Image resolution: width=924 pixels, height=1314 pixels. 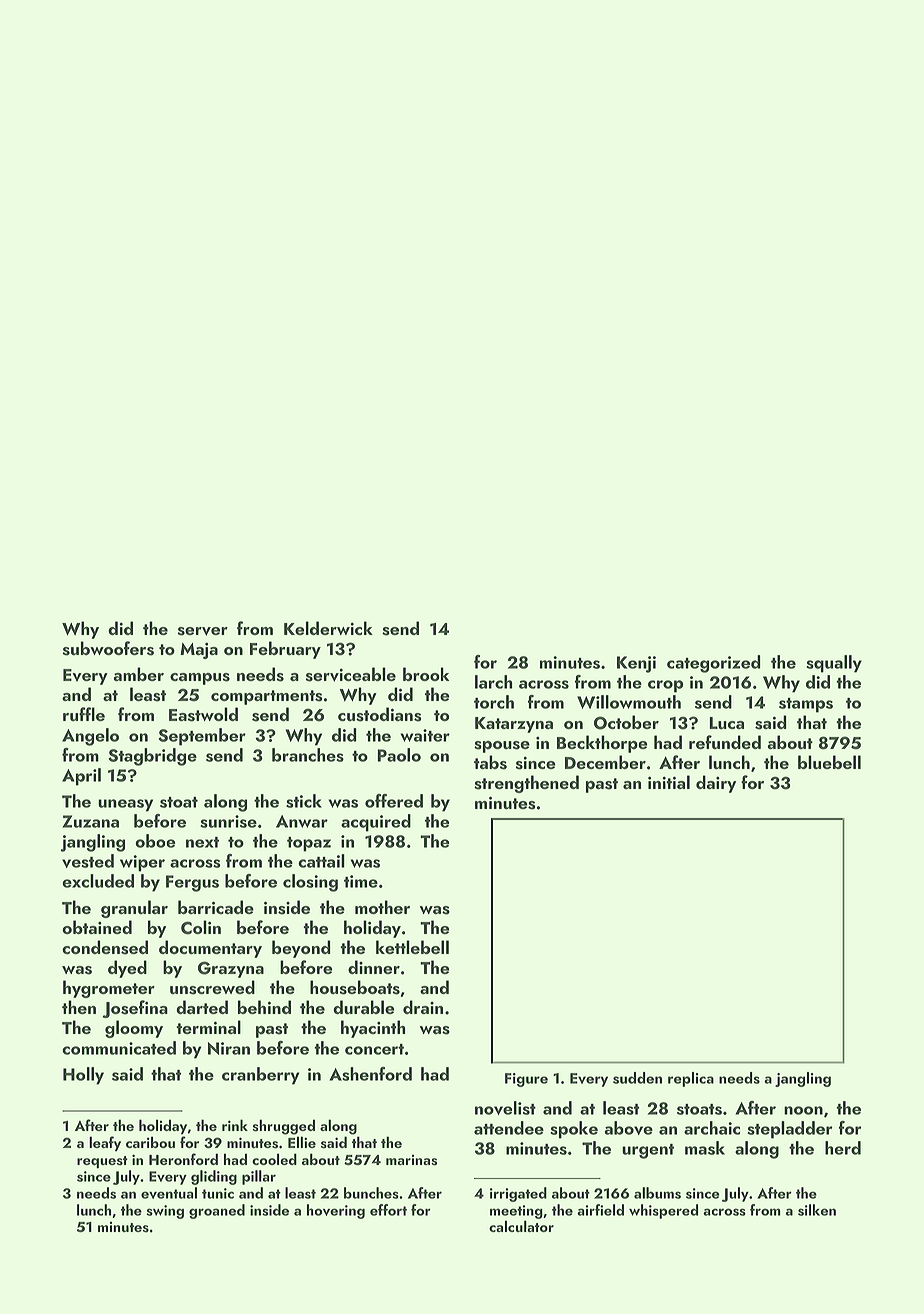 What do you see at coordinates (216, 907) in the screenshot?
I see `barricade` at bounding box center [216, 907].
